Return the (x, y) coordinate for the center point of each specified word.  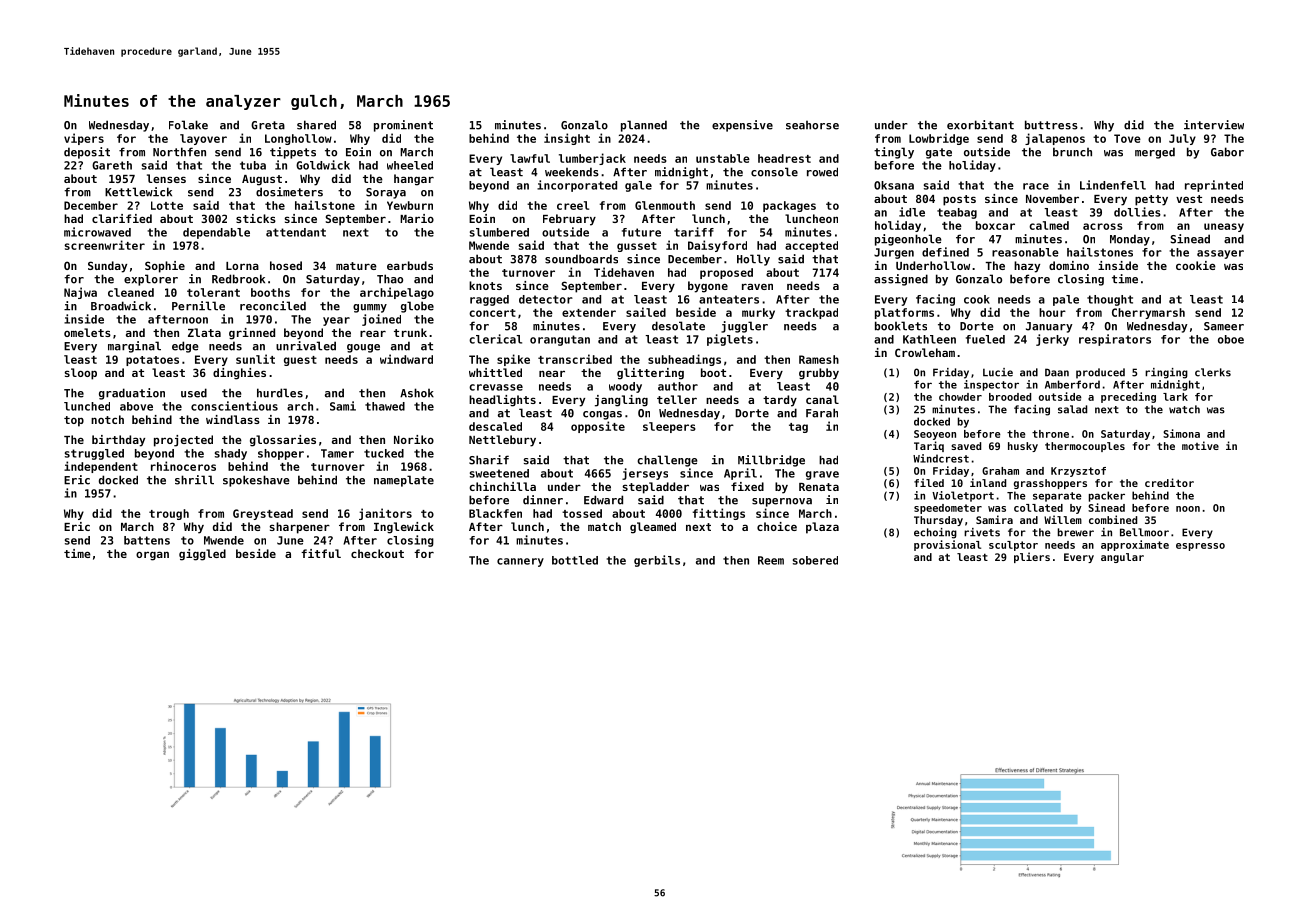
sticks (256, 218)
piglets (730, 340)
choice (777, 526)
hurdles (280, 393)
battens (147, 540)
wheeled (410, 165)
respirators (1115, 340)
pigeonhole (908, 240)
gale (638, 186)
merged (1155, 153)
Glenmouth (665, 205)
